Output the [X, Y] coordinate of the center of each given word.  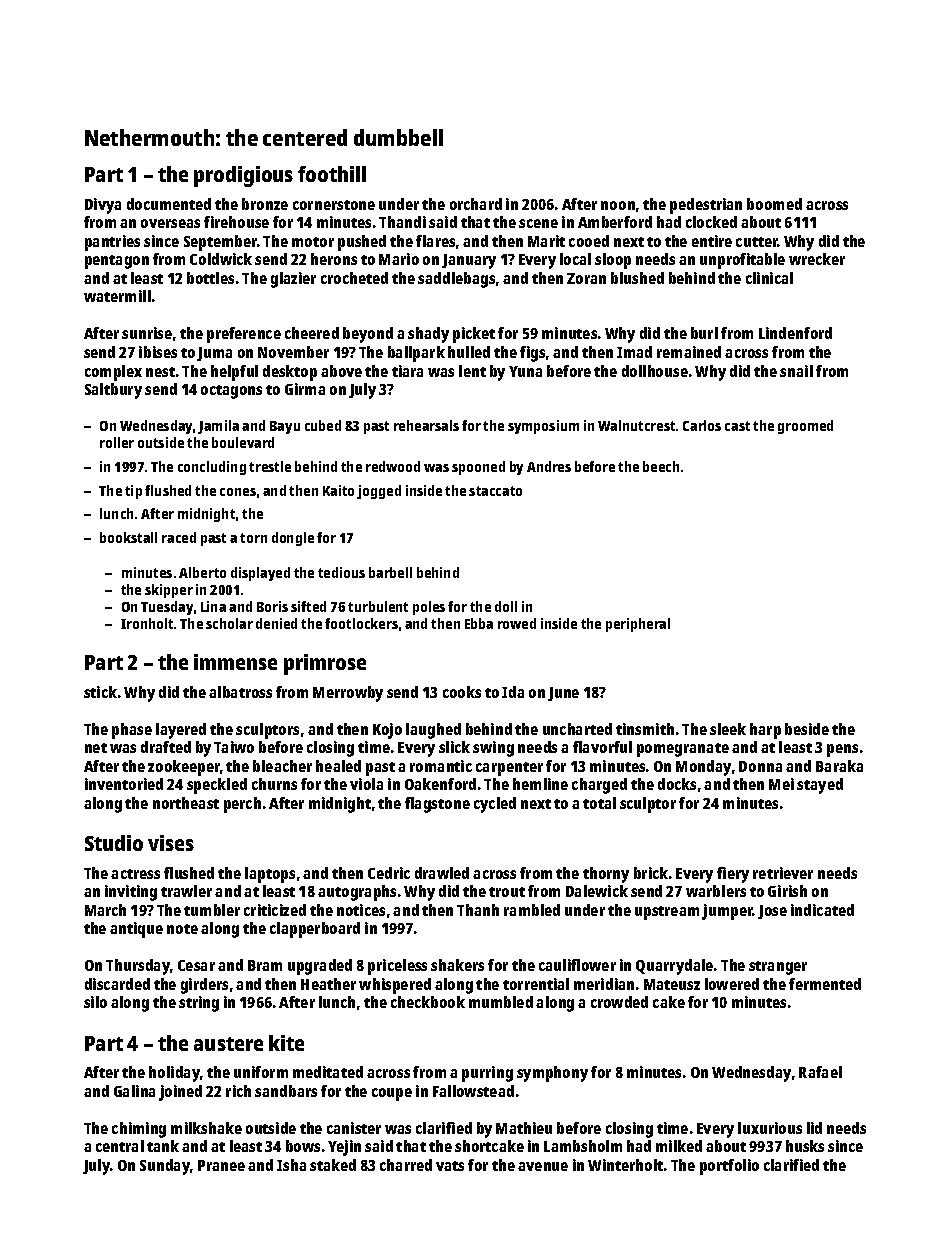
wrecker [817, 259]
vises [171, 843]
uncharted [577, 729]
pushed [362, 243]
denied [276, 623]
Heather [328, 984]
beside [807, 729]
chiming [139, 1130]
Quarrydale [674, 967]
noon [618, 205]
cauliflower [577, 965]
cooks [462, 692]
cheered [312, 333]
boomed [774, 204]
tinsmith [645, 729]
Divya [103, 206]
